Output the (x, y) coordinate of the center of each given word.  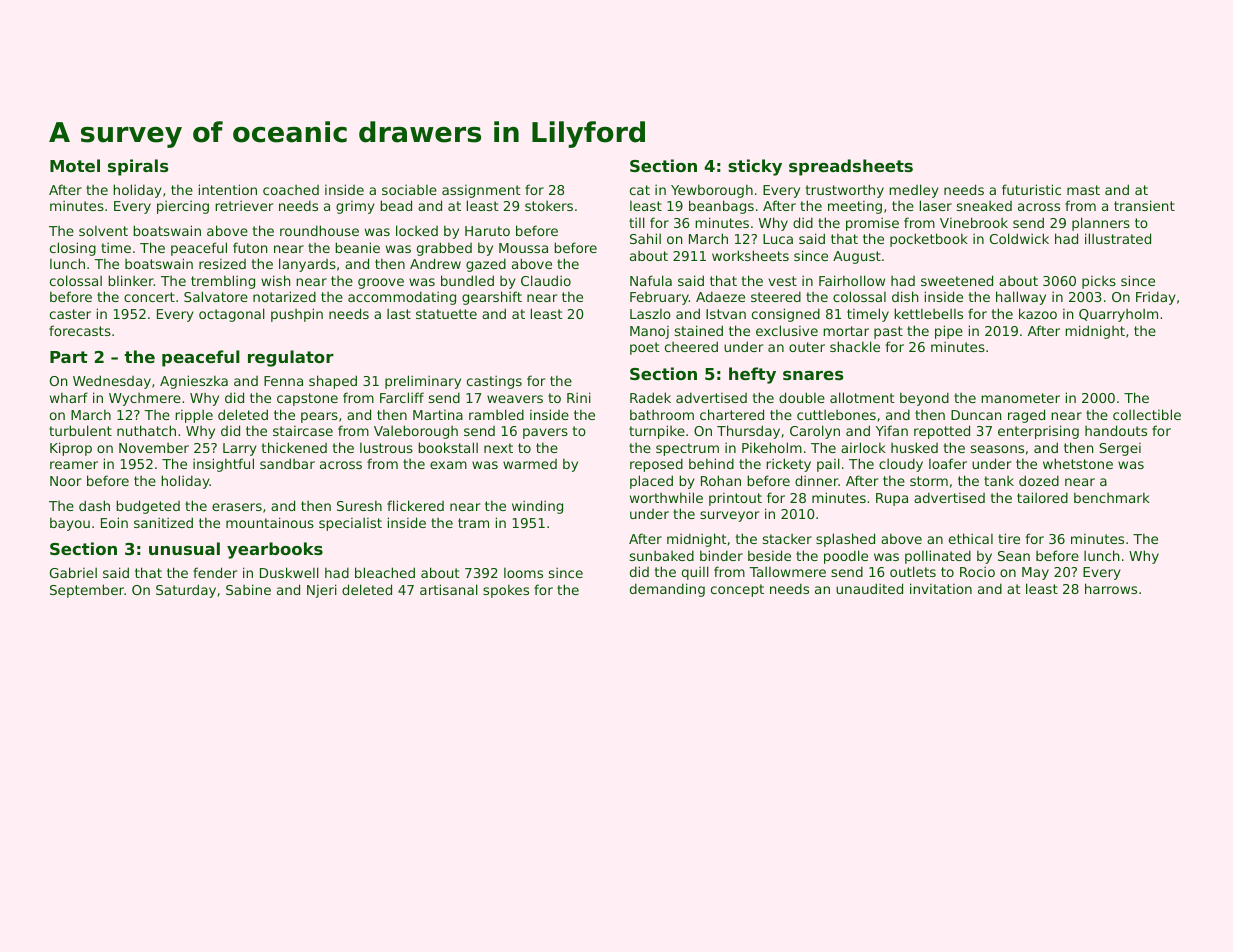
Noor (65, 481)
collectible (1147, 414)
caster (70, 314)
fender (215, 572)
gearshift (492, 298)
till (637, 222)
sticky (755, 167)
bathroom (662, 414)
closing (73, 249)
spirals (138, 167)
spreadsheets (851, 167)
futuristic (1031, 189)
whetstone (1078, 463)
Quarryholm (1118, 315)
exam (448, 465)
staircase (303, 431)
